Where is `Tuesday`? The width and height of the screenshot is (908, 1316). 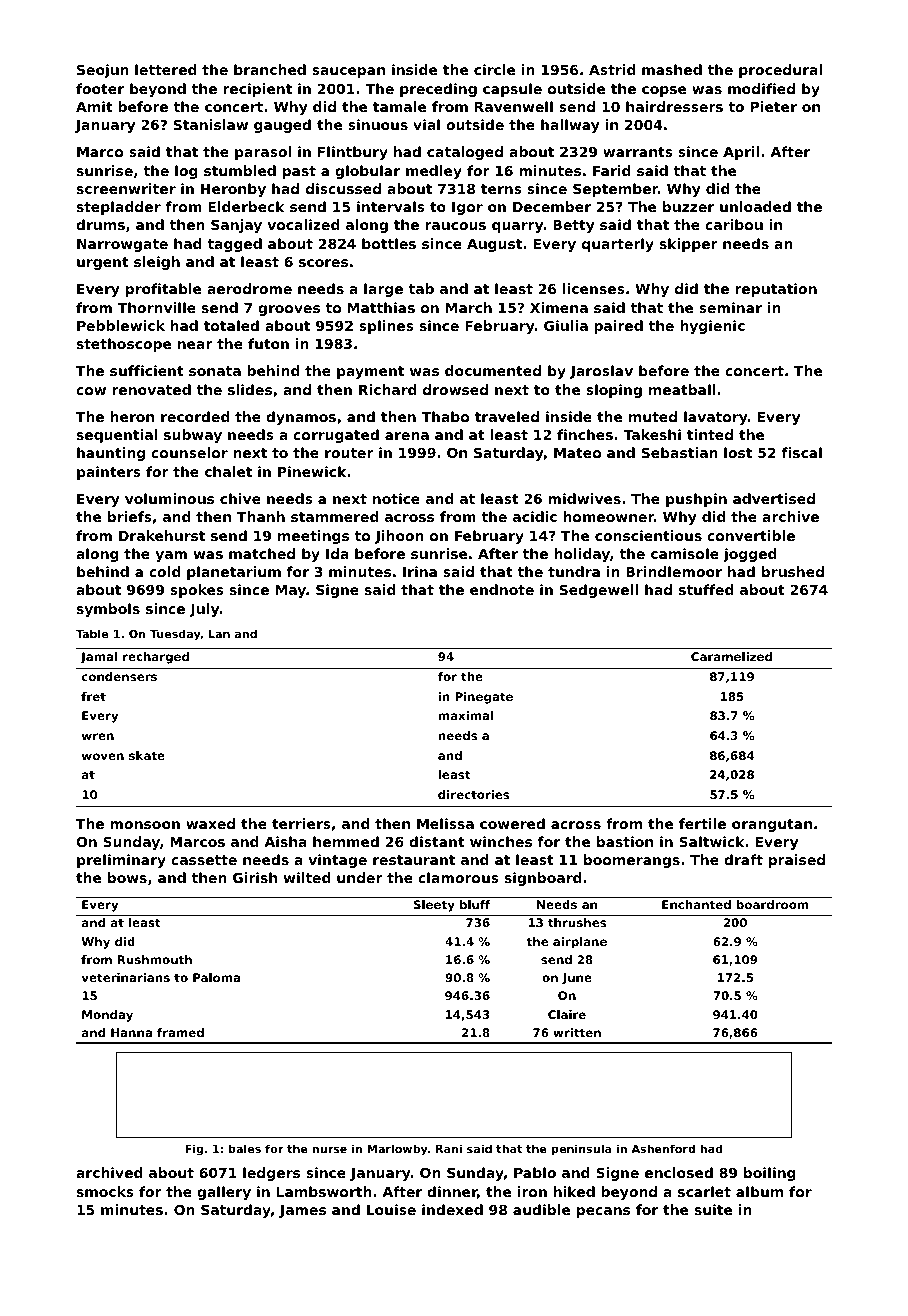
Tuesday is located at coordinates (175, 635).
